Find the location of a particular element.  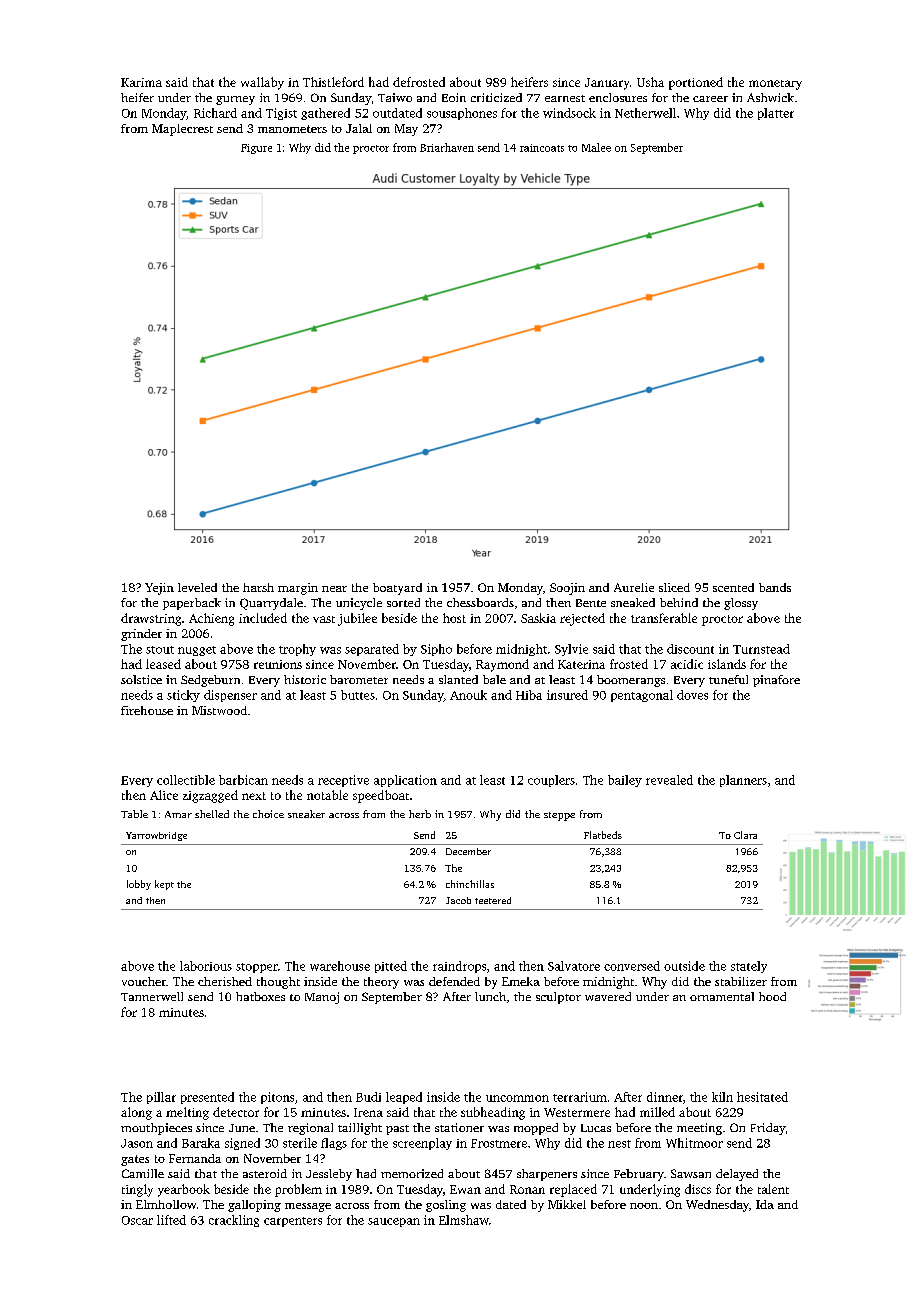

bale is located at coordinates (494, 679).
